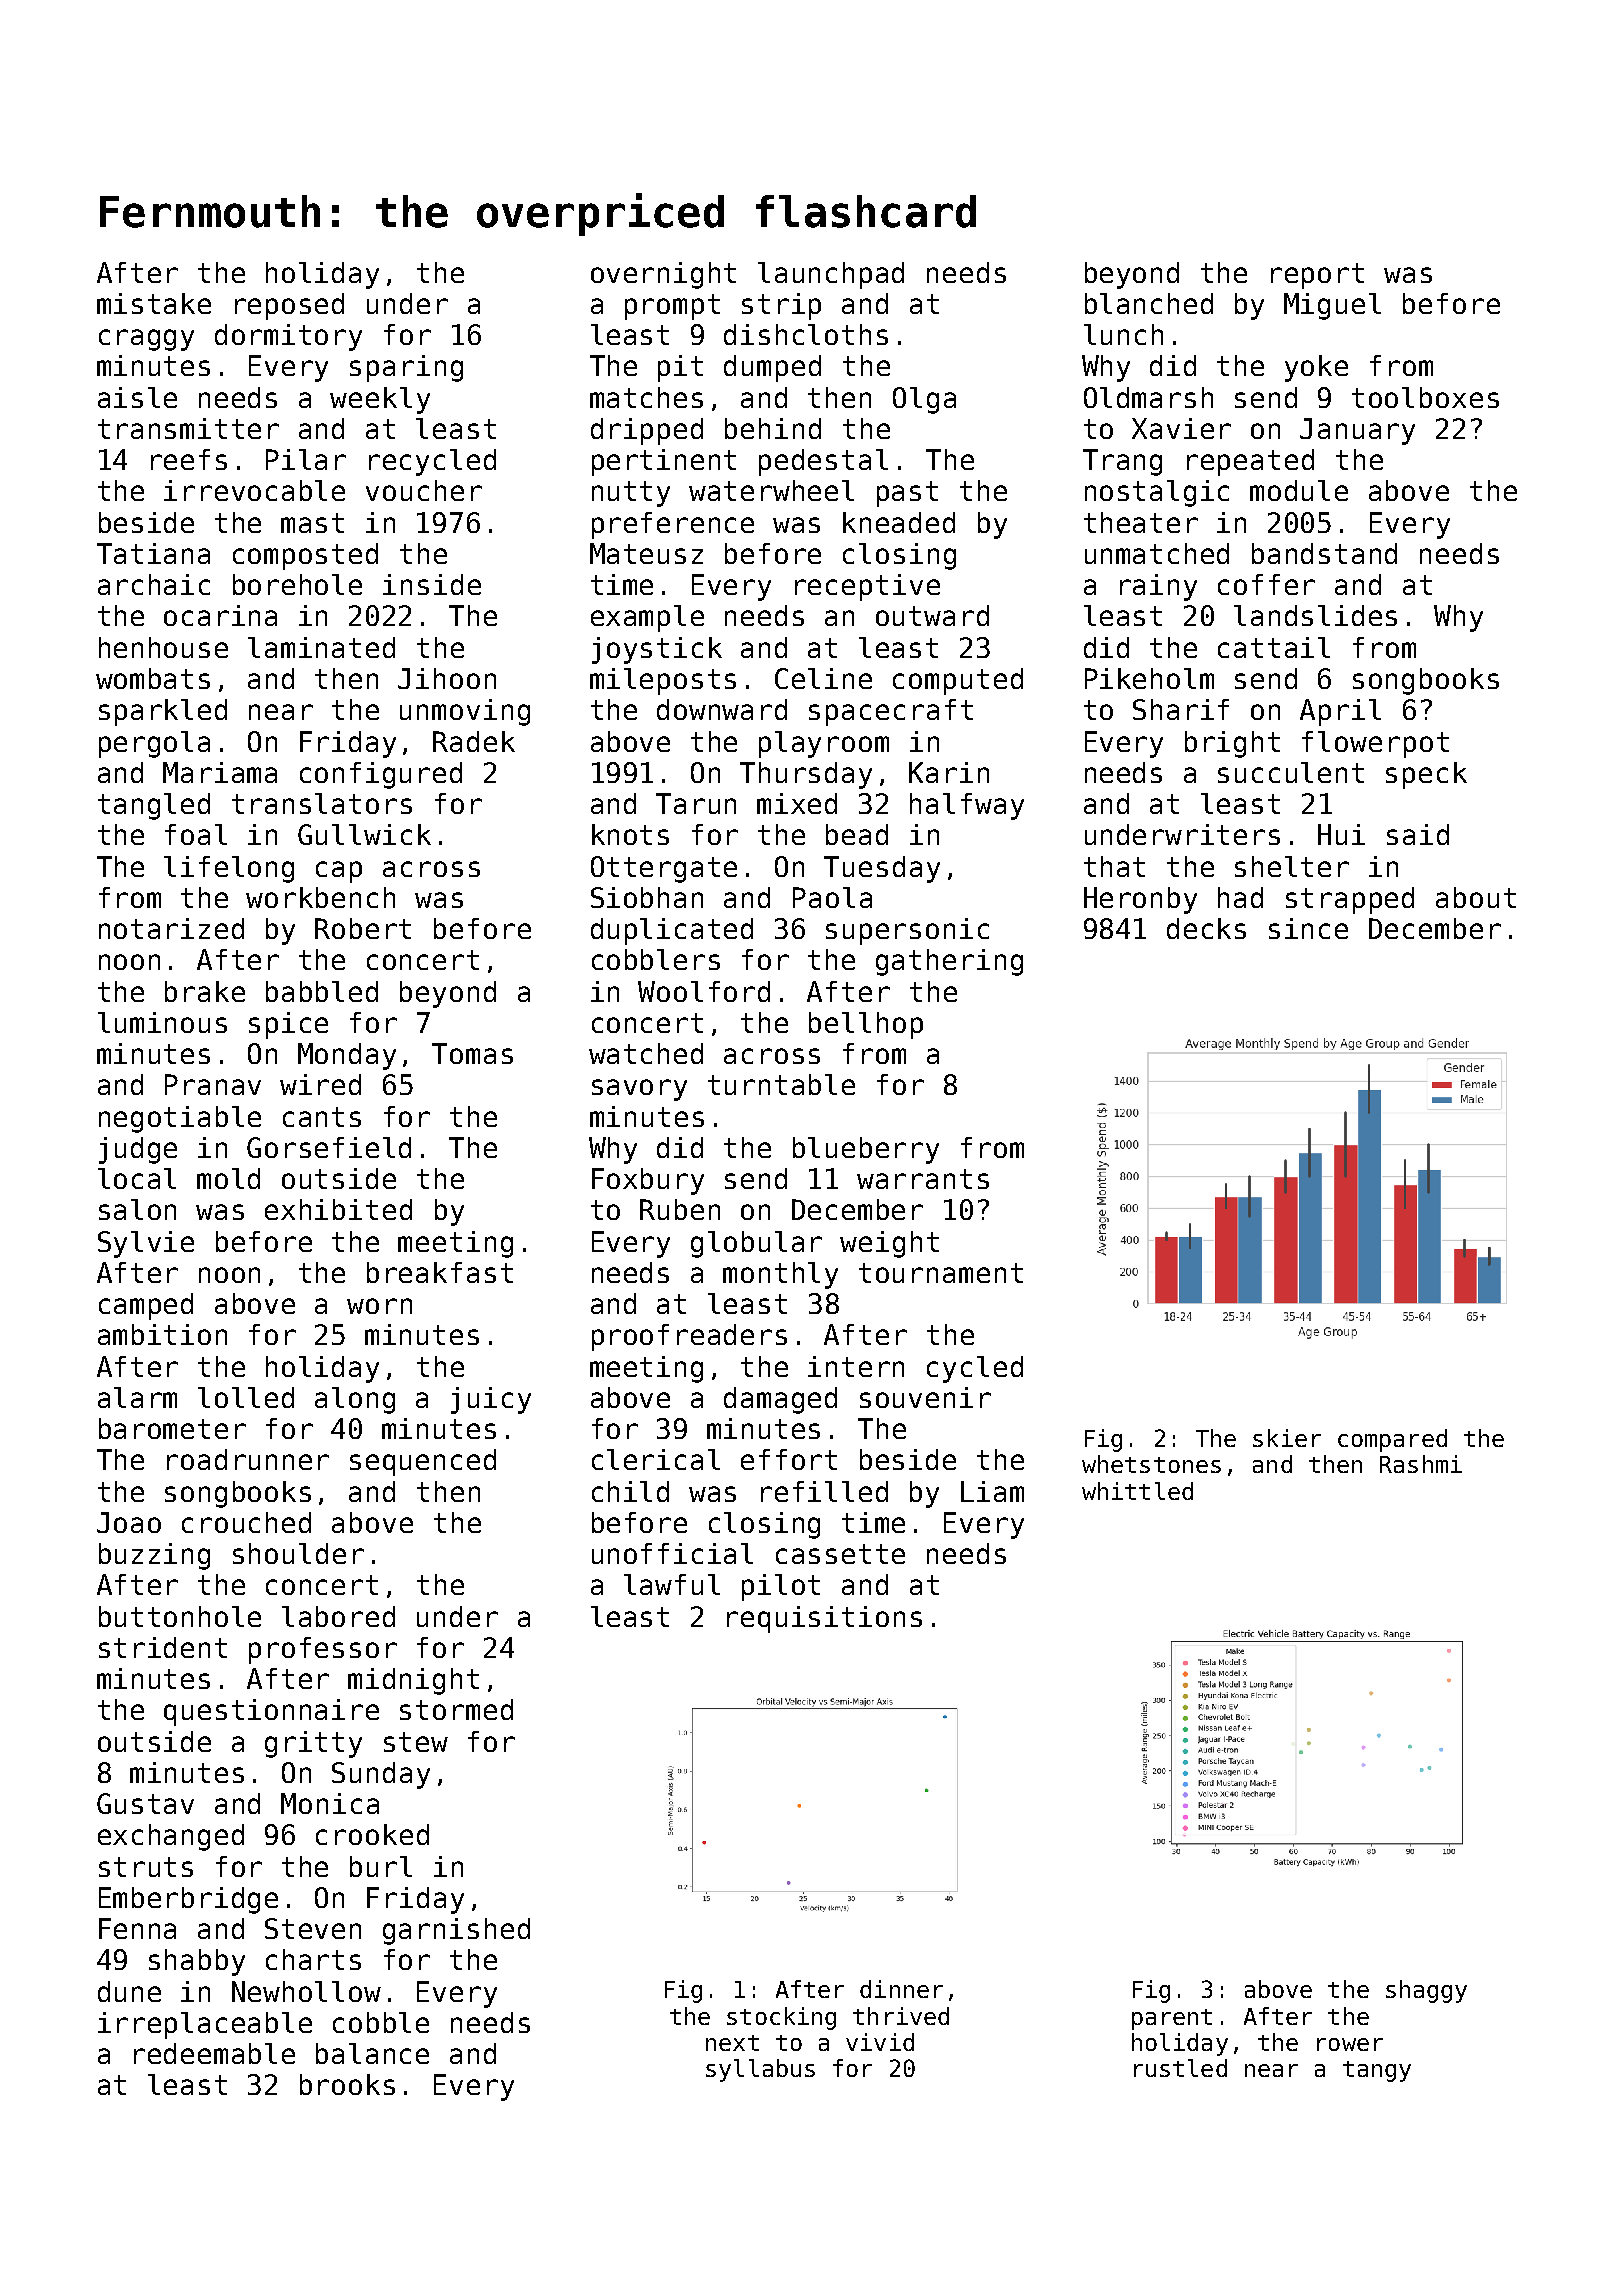  What do you see at coordinates (289, 306) in the screenshot?
I see `reposed` at bounding box center [289, 306].
